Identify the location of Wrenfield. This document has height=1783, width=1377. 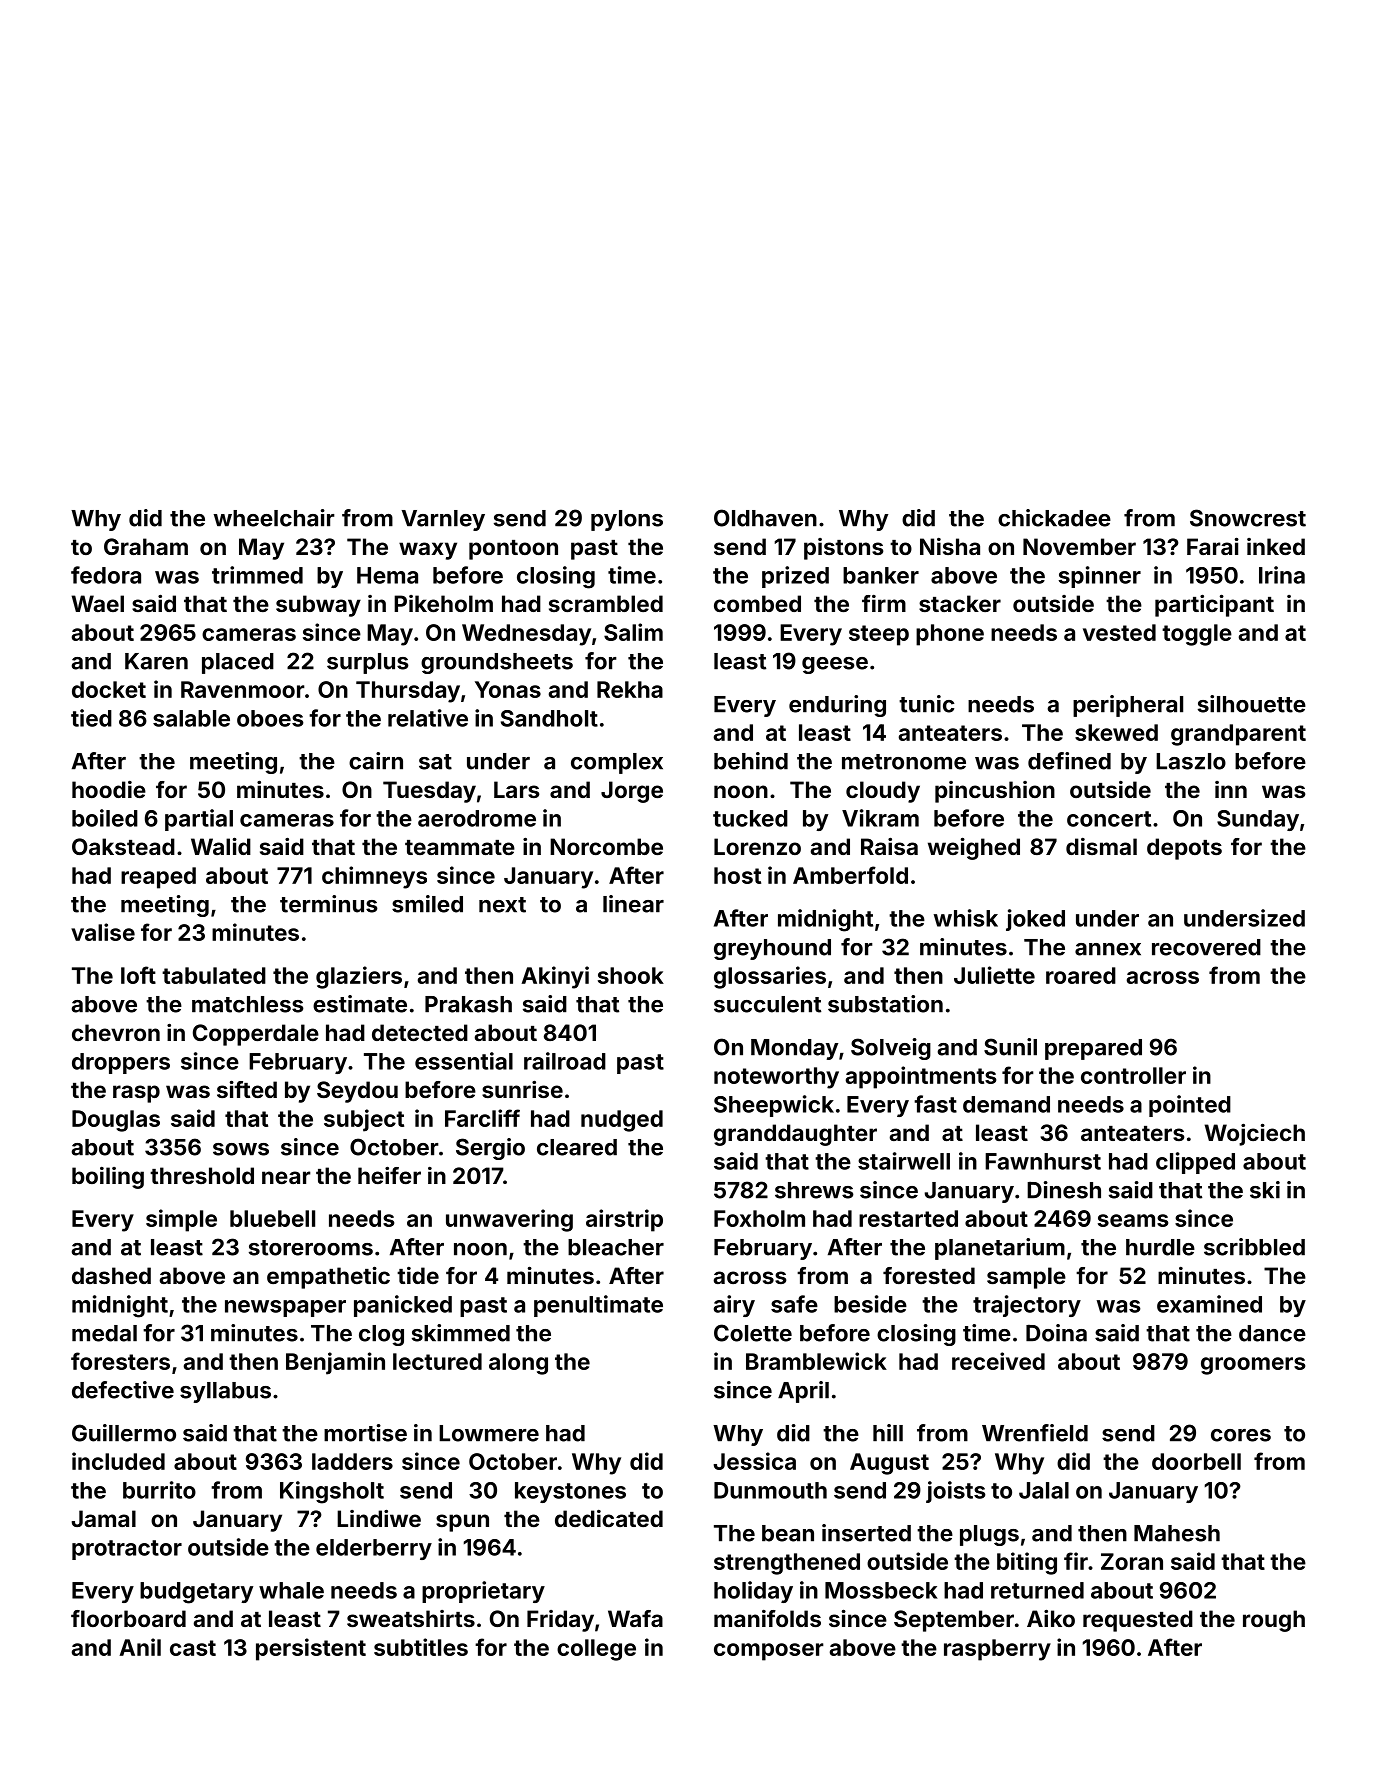
(1035, 1433).
